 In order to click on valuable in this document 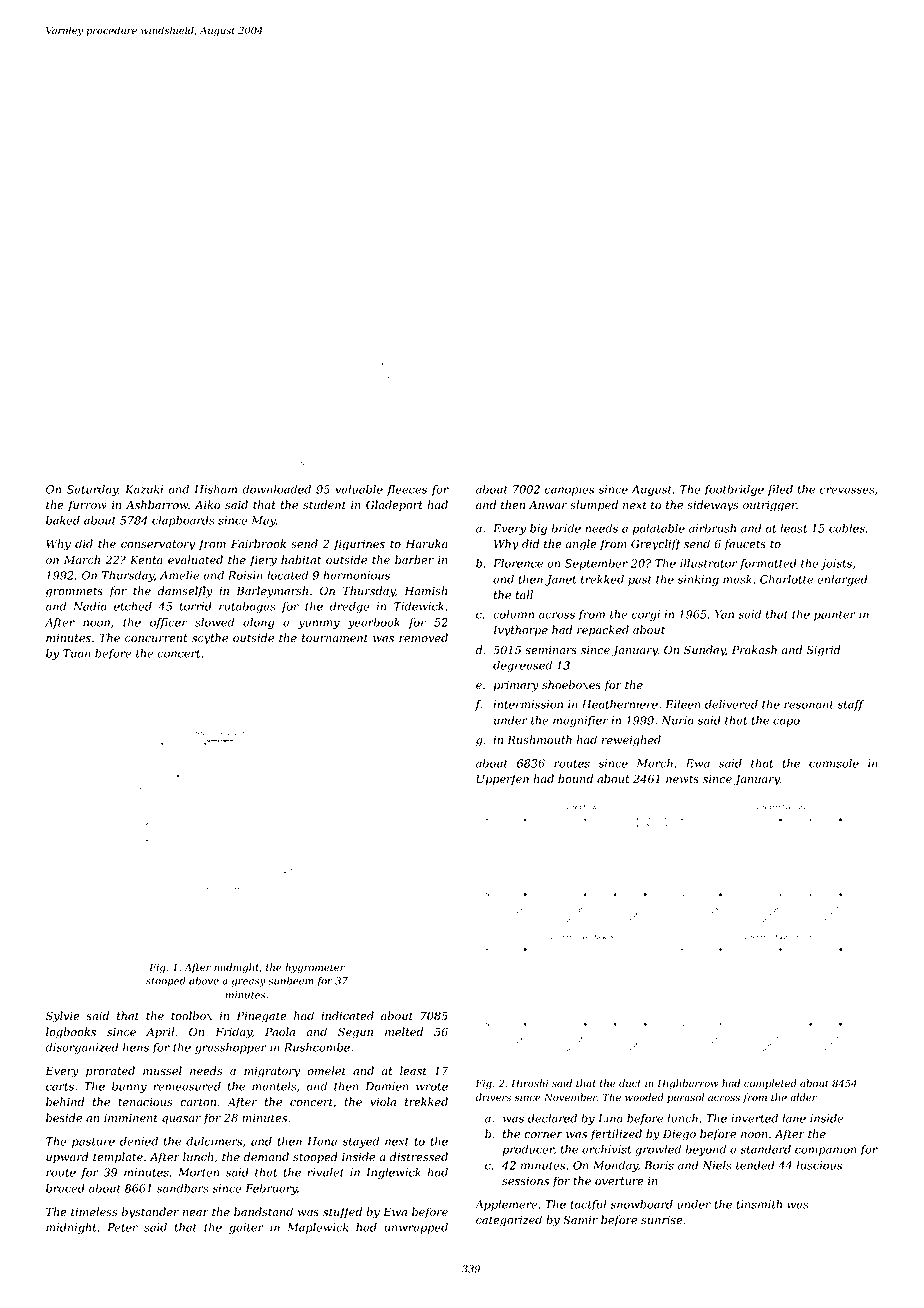, I will do `click(359, 489)`.
